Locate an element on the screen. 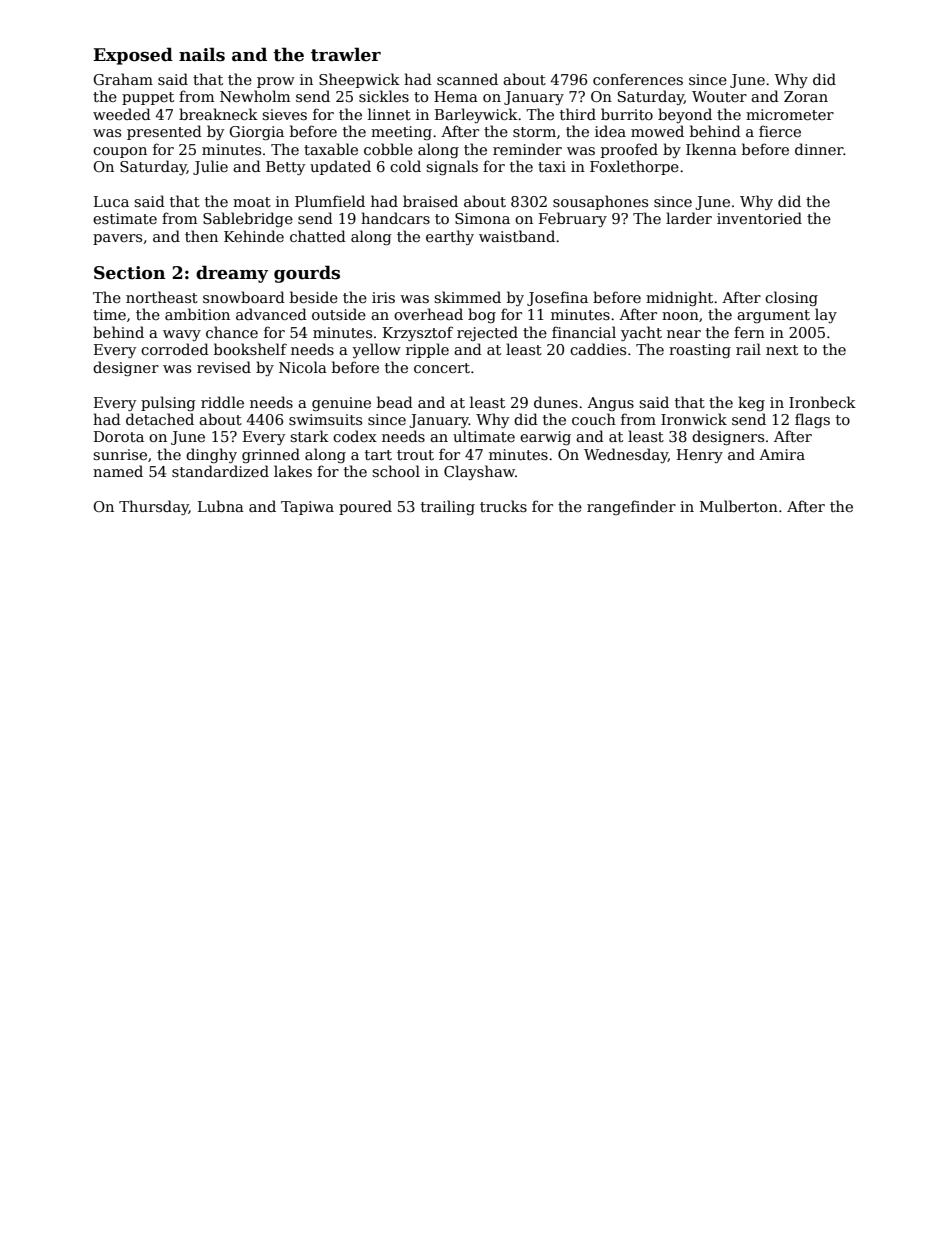 Image resolution: width=952 pixels, height=1233 pixels. Sheepwick is located at coordinates (359, 80).
